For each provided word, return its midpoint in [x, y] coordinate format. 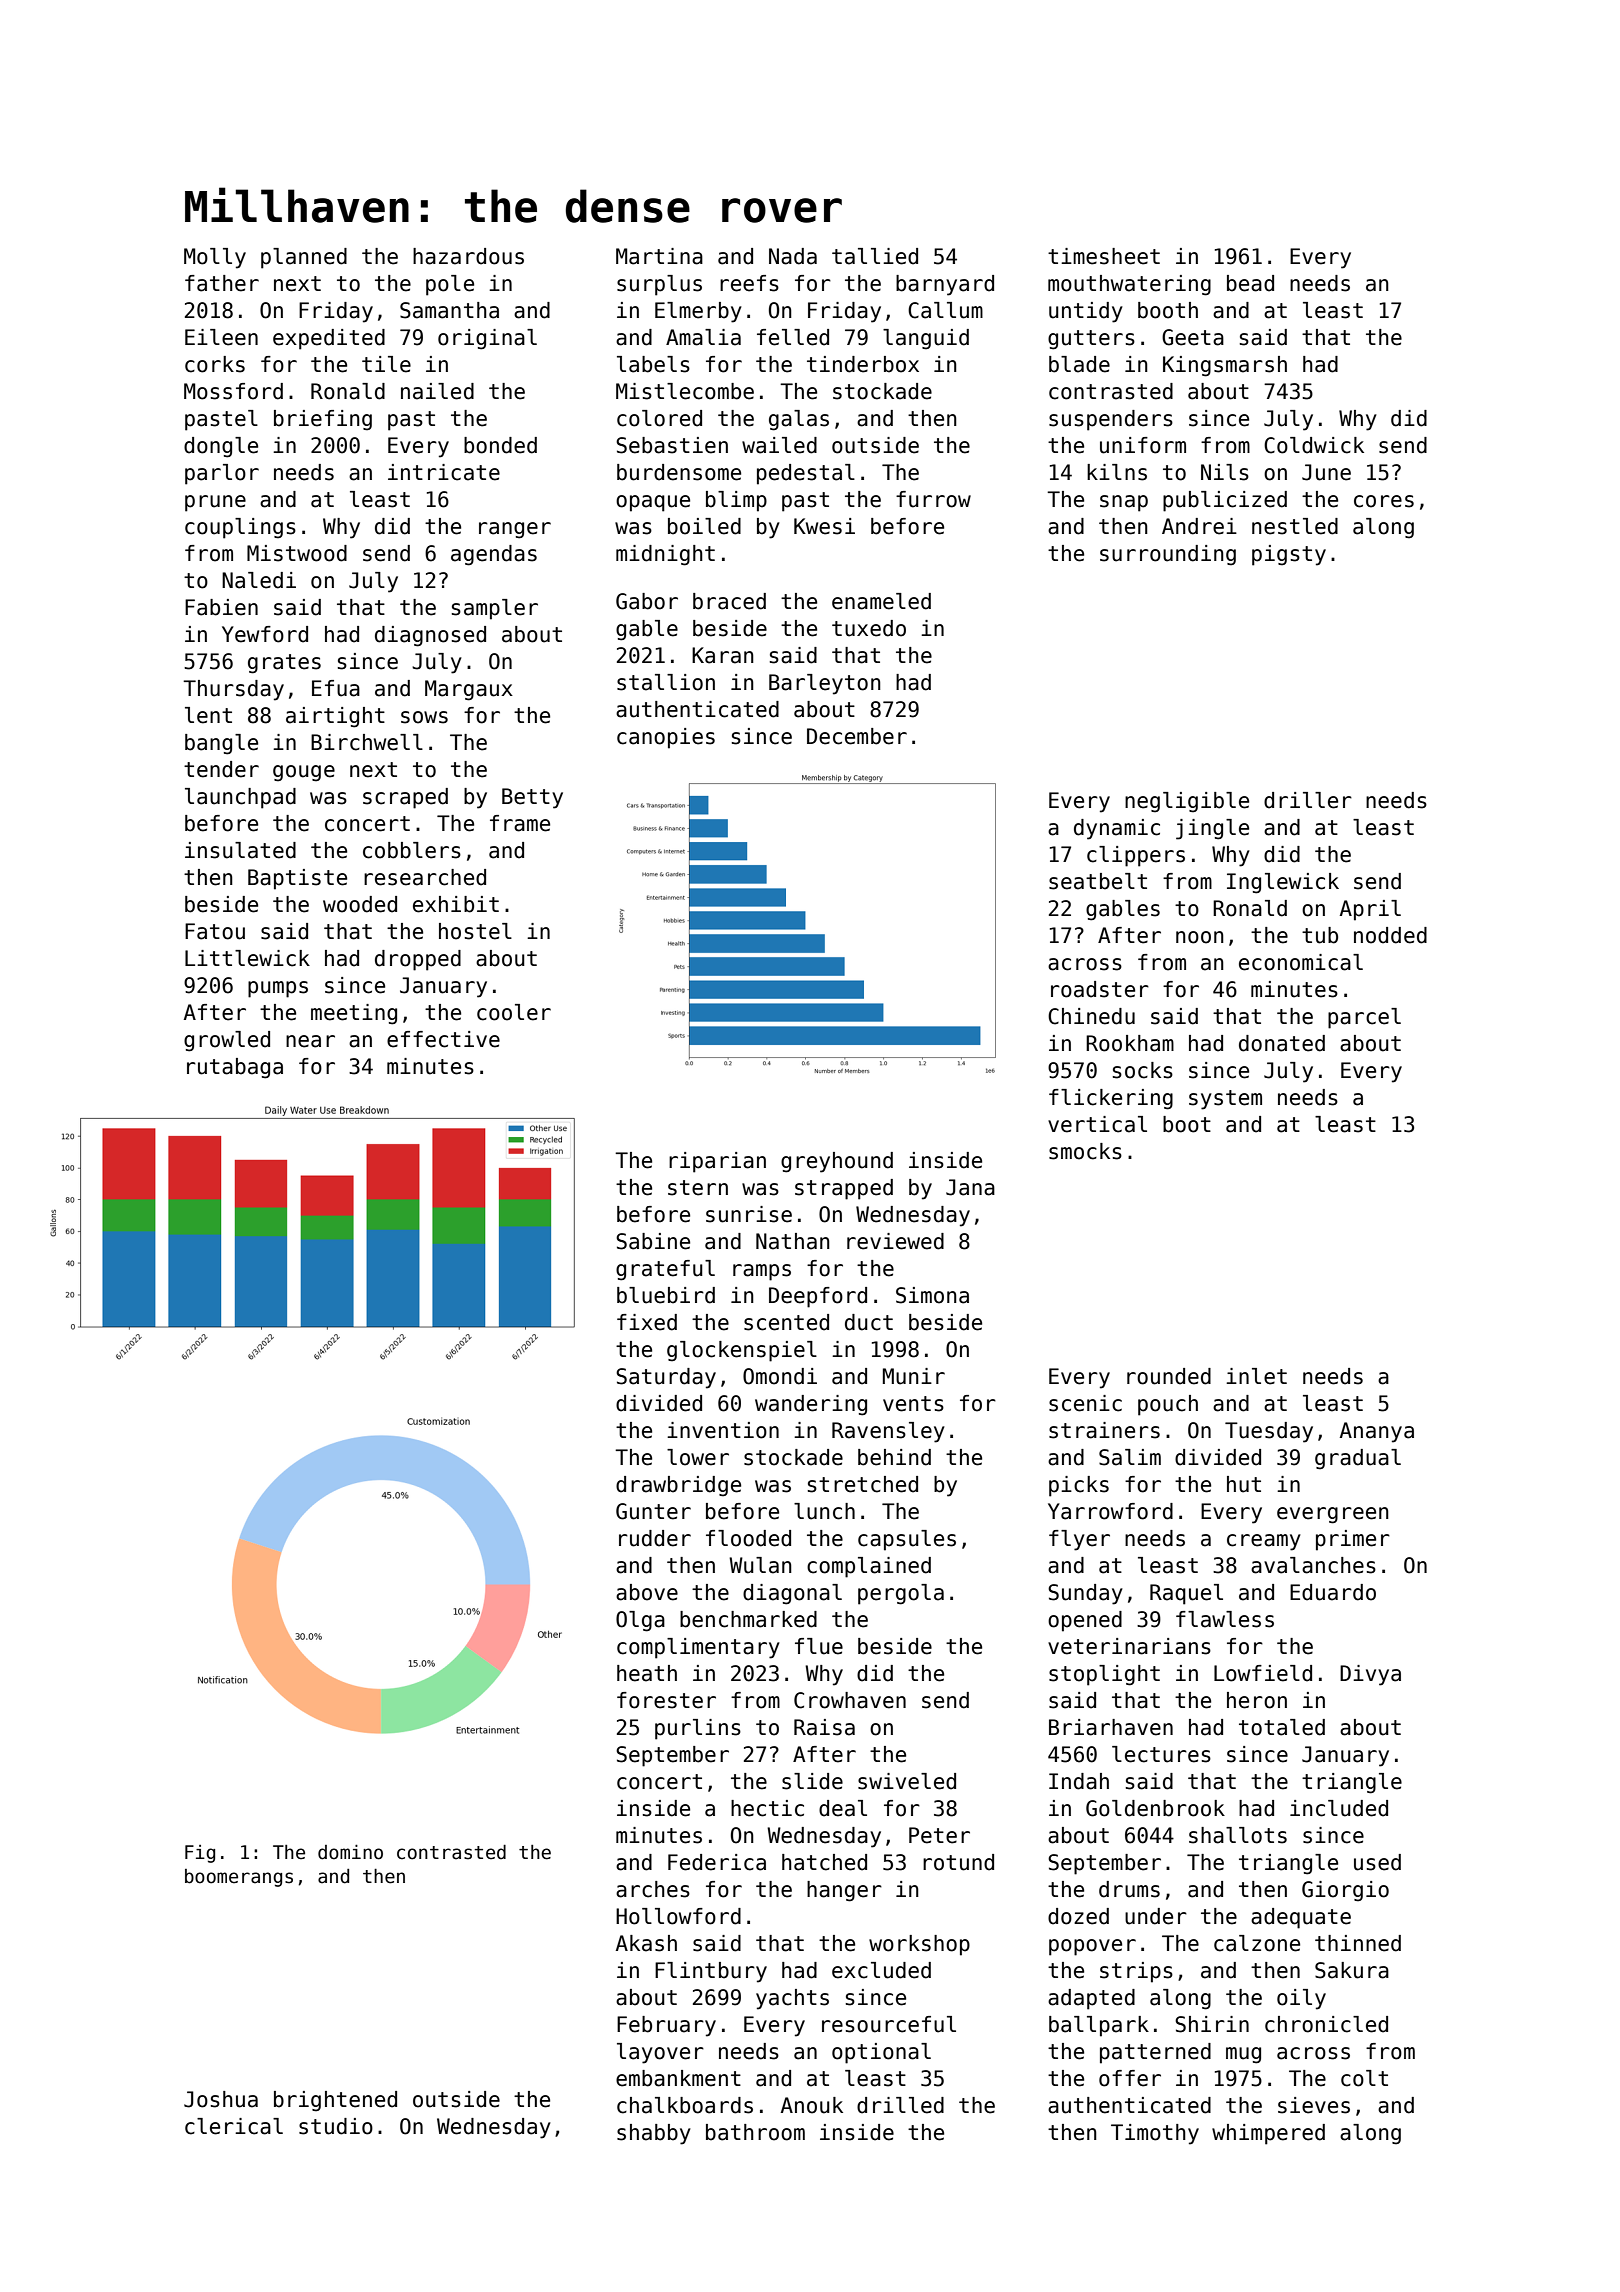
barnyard [945, 285]
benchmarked [748, 1619]
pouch [1168, 1405]
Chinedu [1091, 1016]
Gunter [653, 1511]
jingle [1212, 829]
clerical [234, 2126]
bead [1250, 283]
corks [215, 364]
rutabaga [235, 1068]
